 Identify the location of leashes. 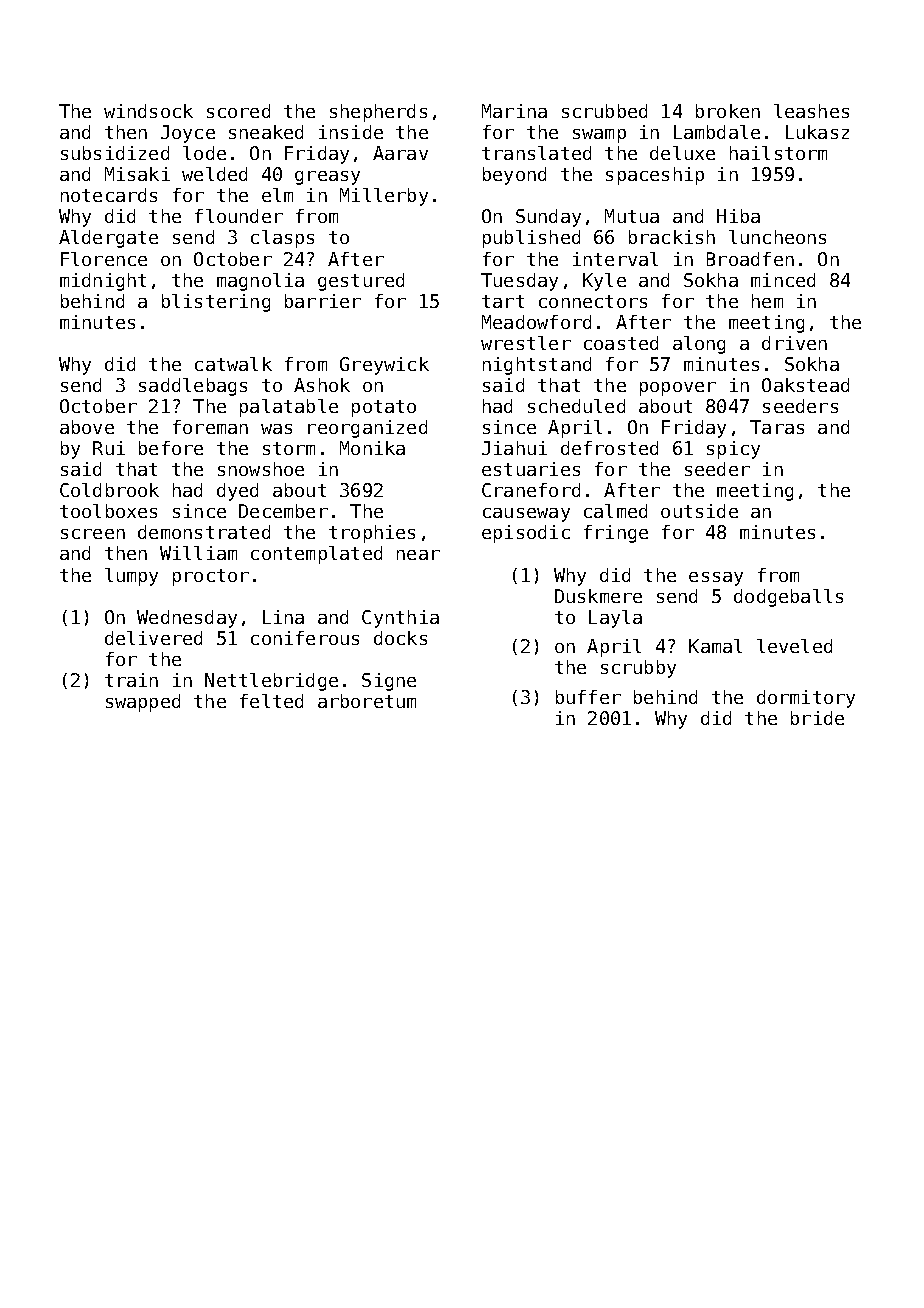
(811, 111).
